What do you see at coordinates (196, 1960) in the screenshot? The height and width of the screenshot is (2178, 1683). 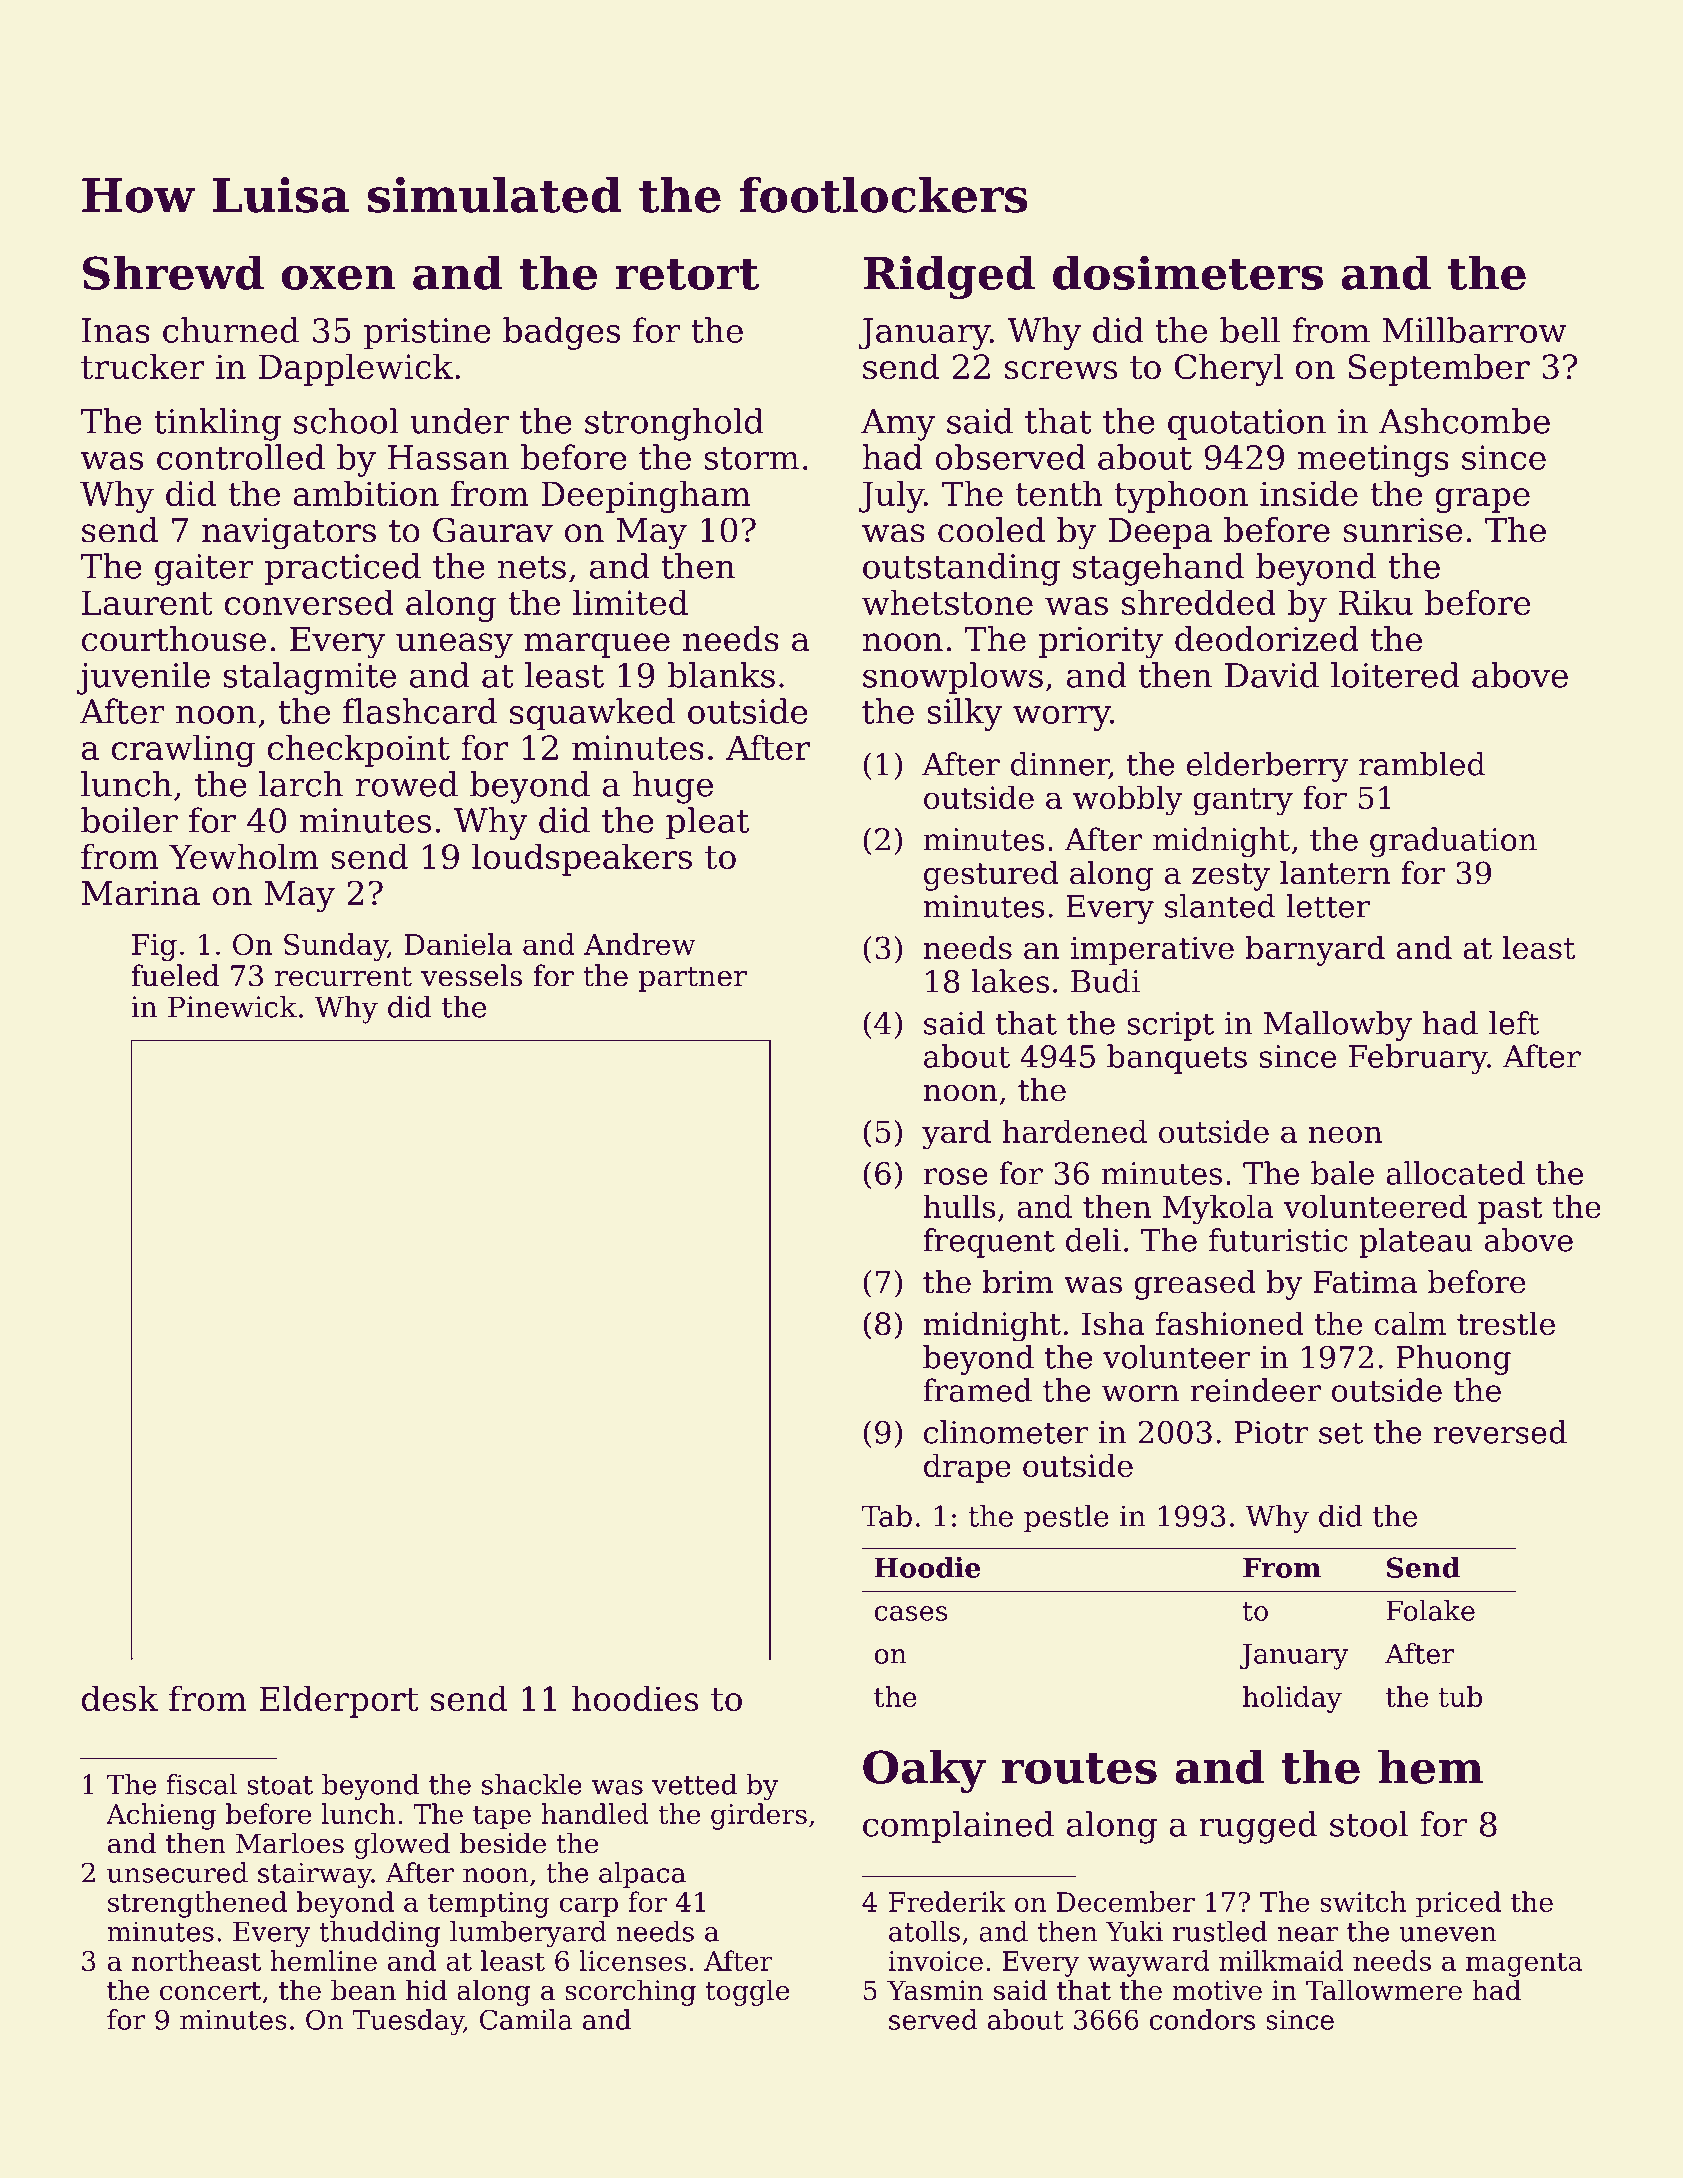 I see `northeast` at bounding box center [196, 1960].
